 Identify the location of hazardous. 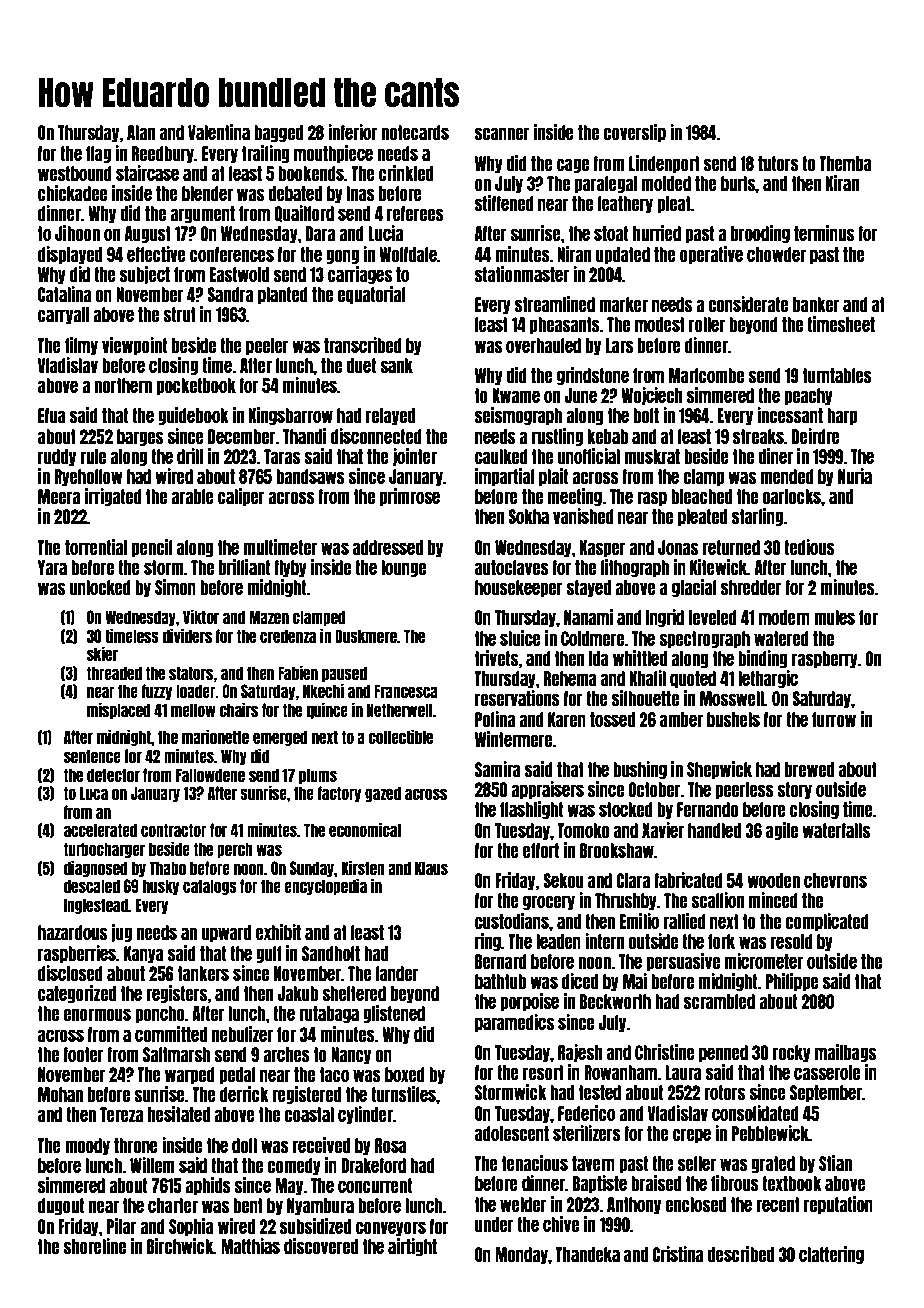
(72, 932).
